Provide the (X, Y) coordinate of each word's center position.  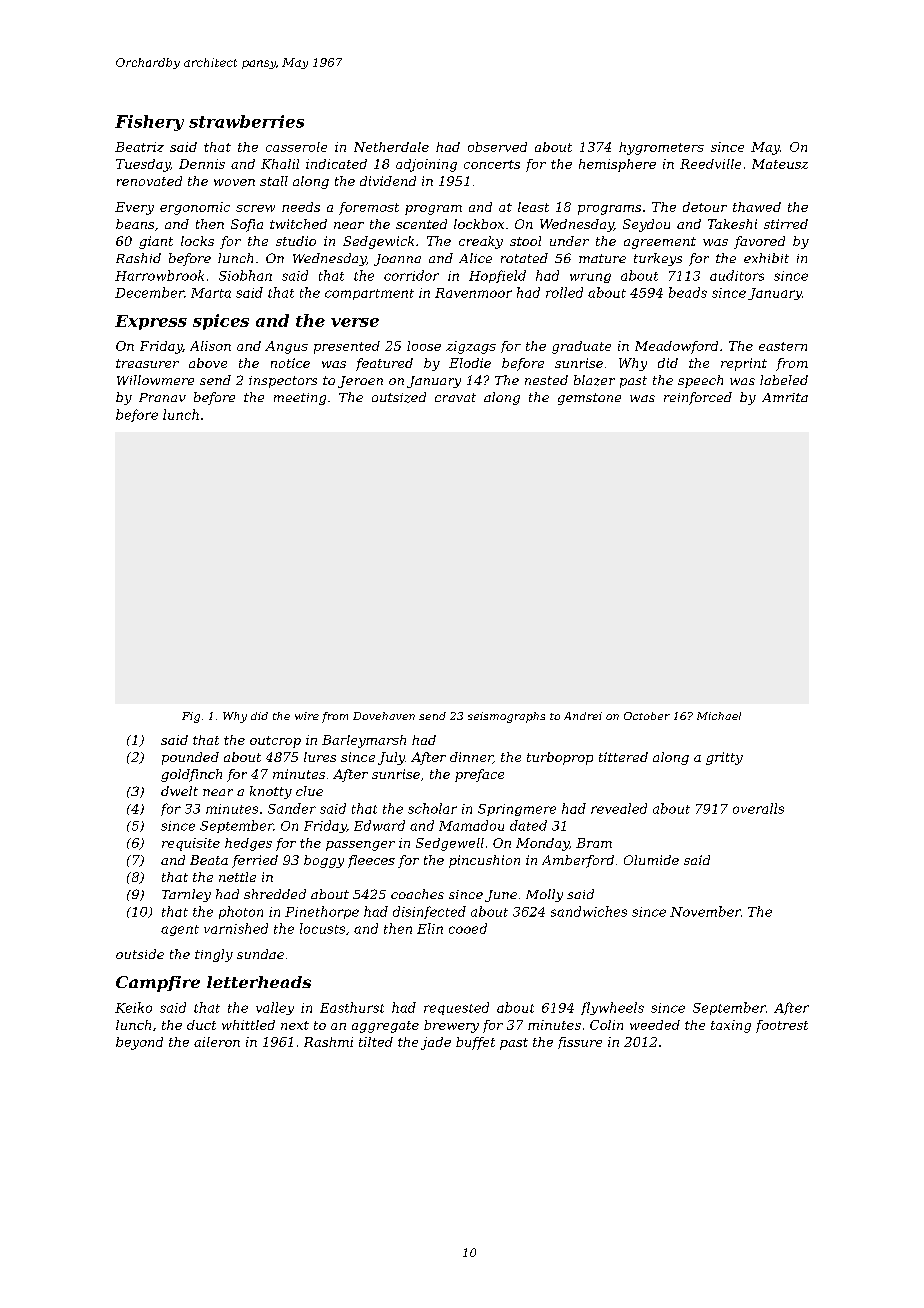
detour (705, 207)
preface (479, 775)
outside (140, 954)
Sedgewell (450, 844)
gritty (724, 758)
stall (274, 181)
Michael (719, 716)
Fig (191, 717)
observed (497, 147)
